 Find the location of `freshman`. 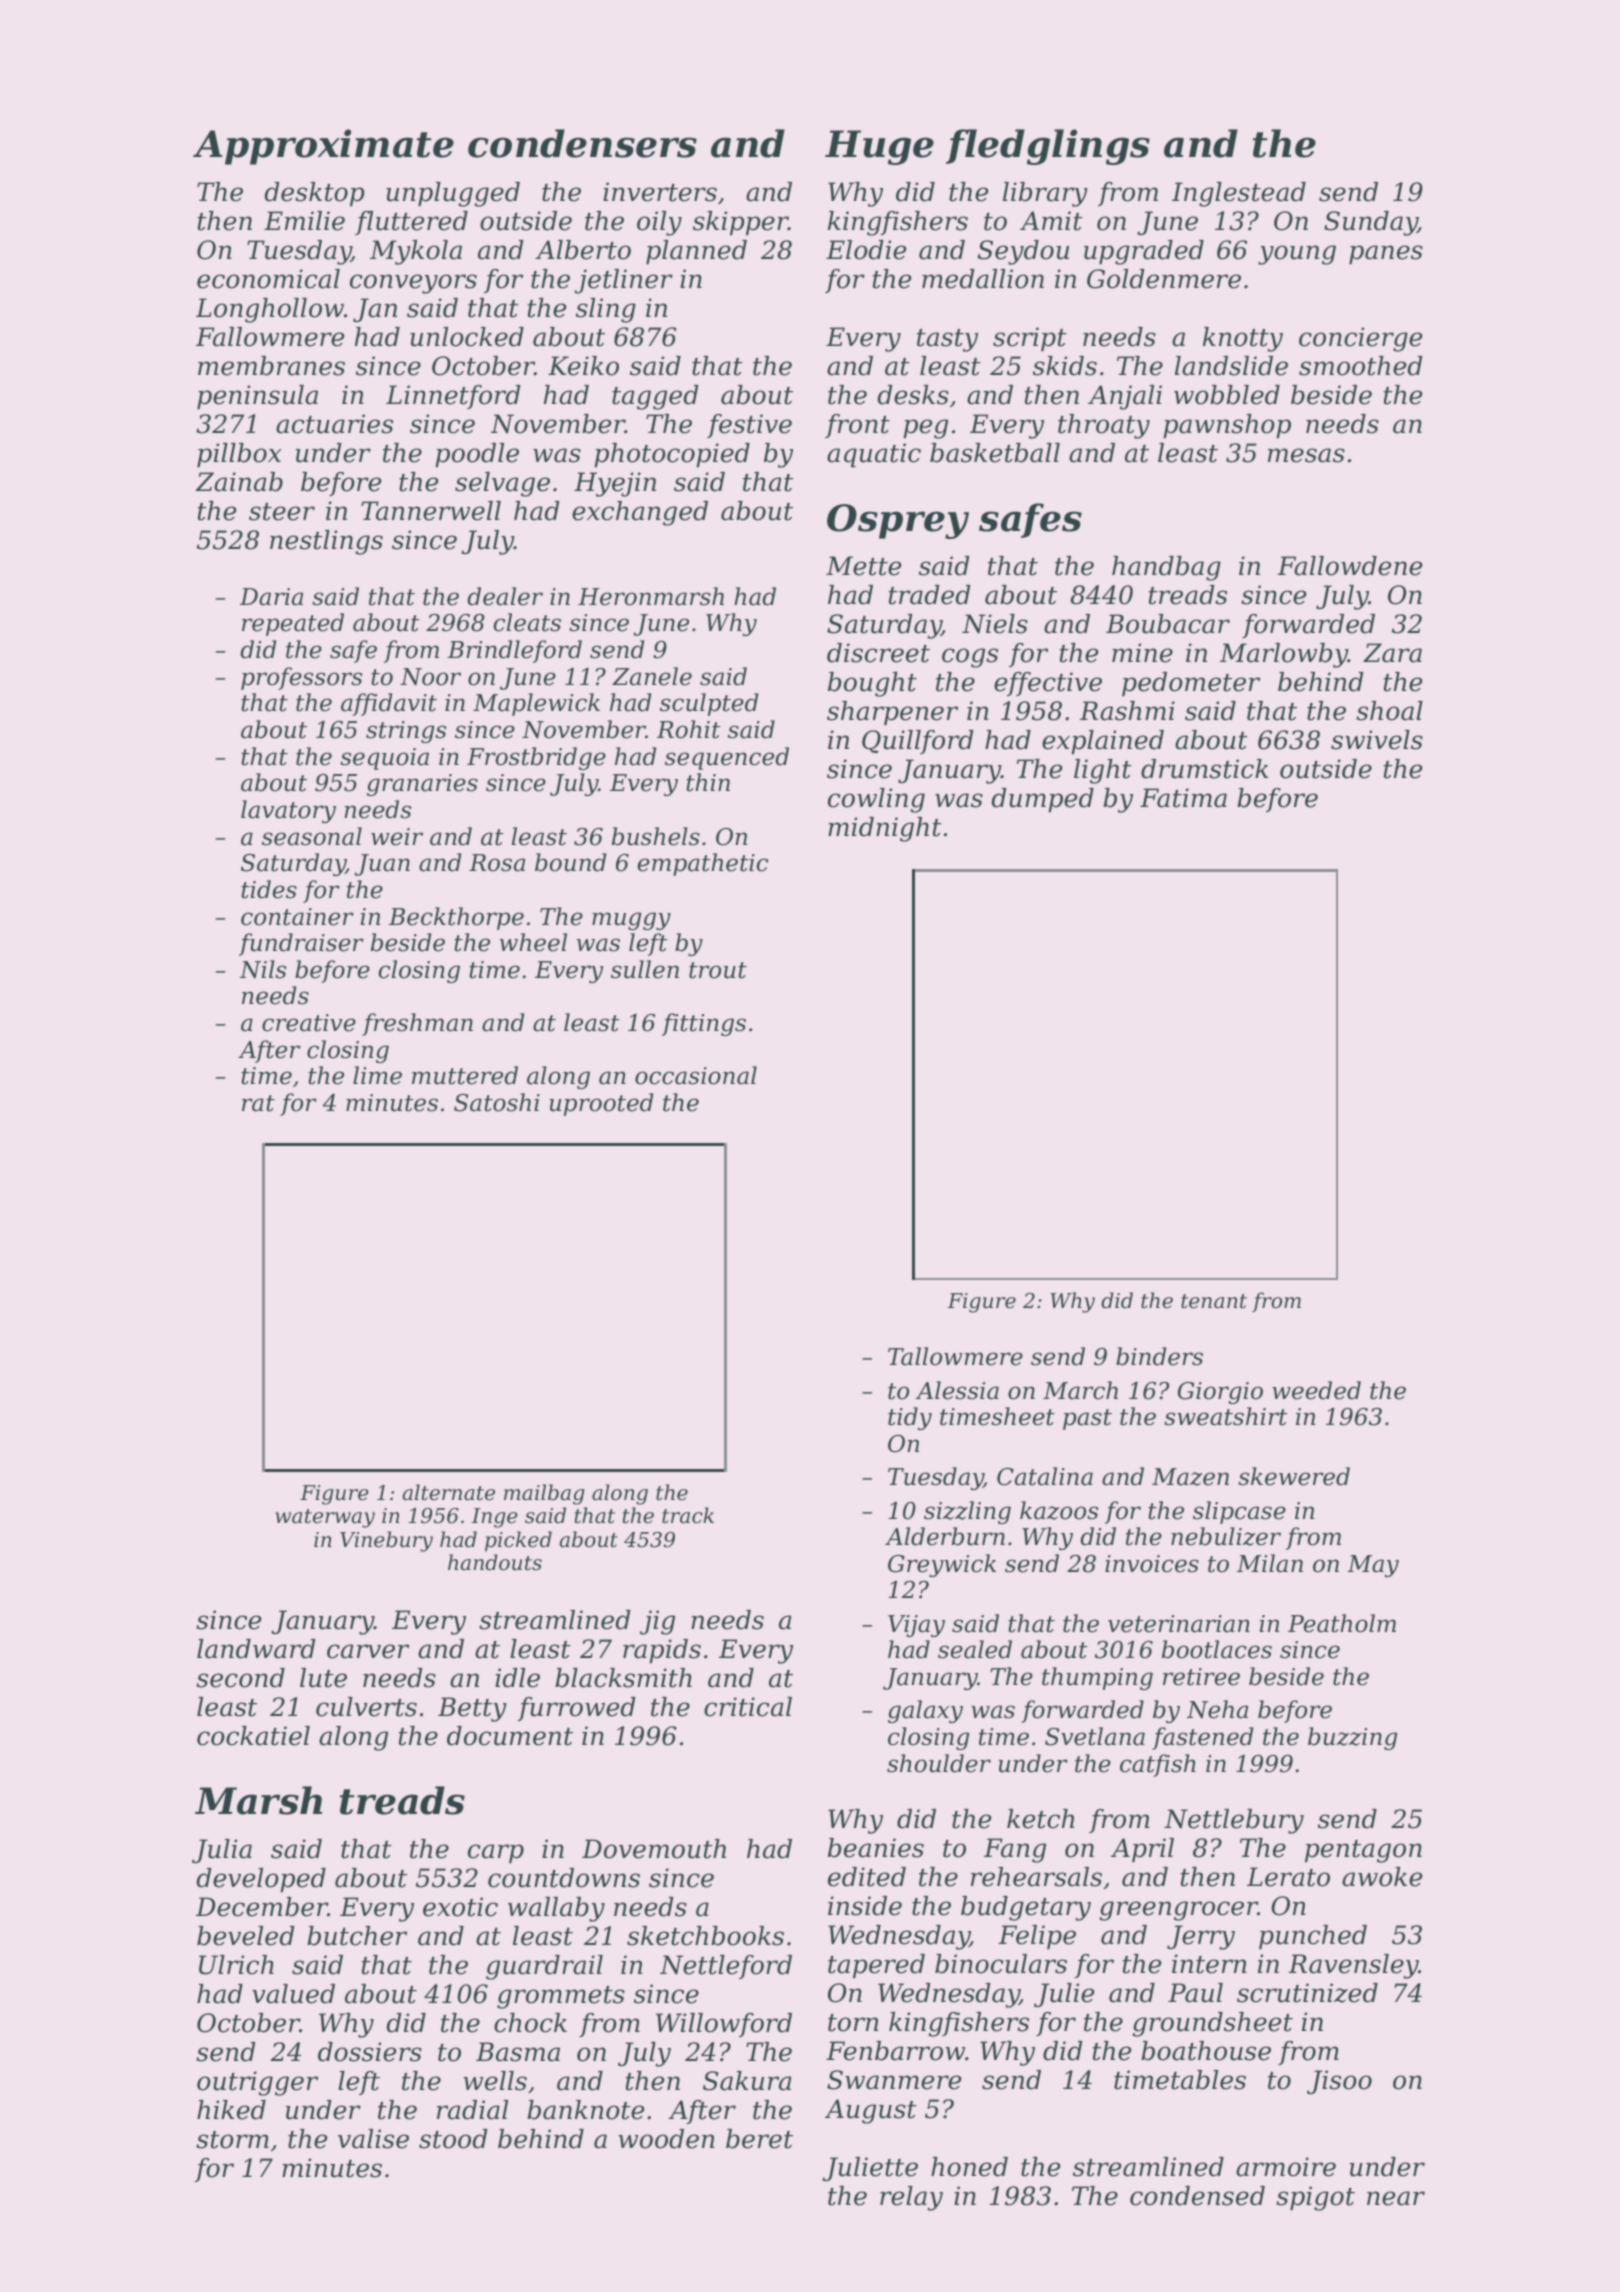

freshman is located at coordinates (417, 1024).
